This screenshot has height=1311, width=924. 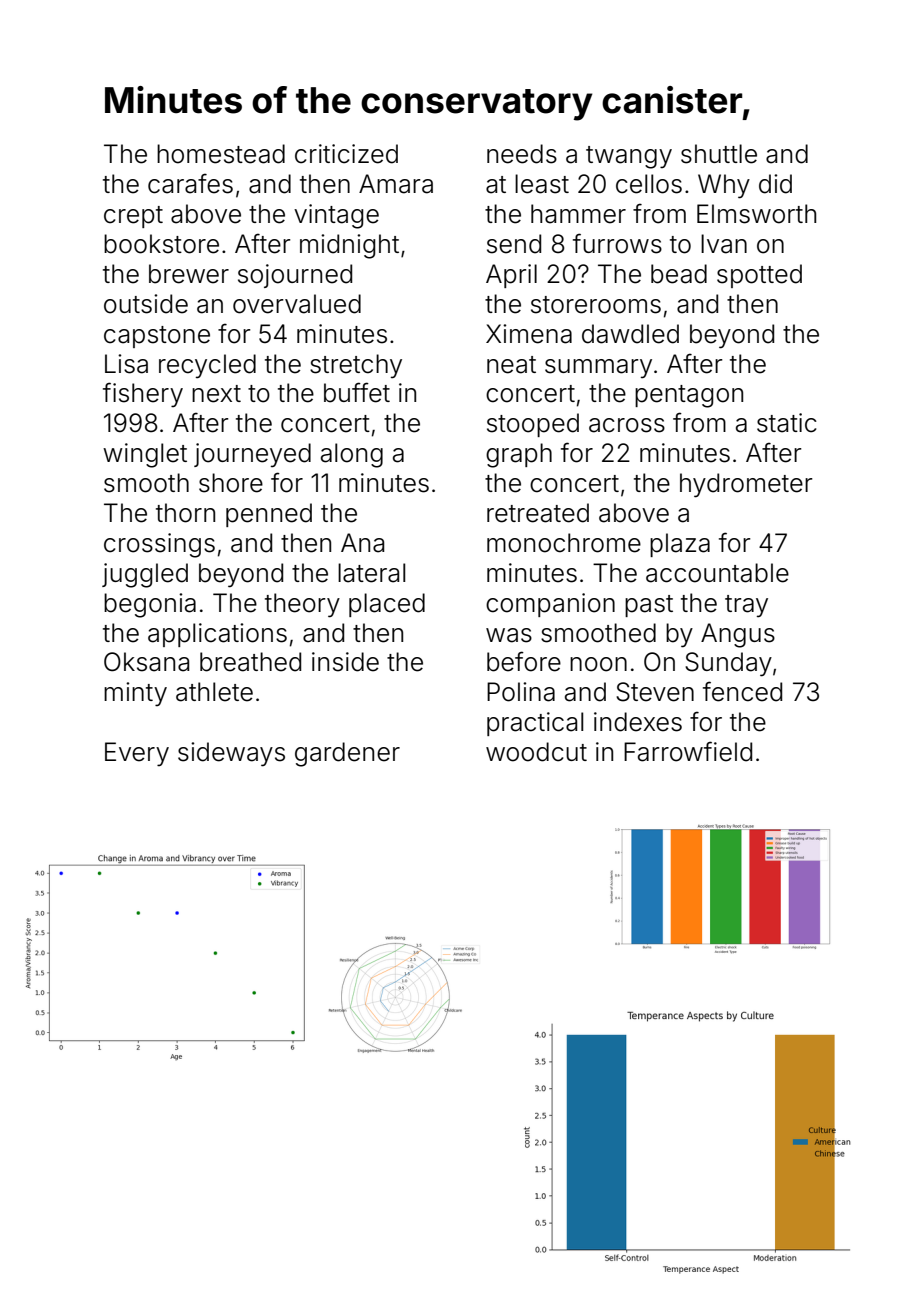 I want to click on outside, so click(x=146, y=304).
